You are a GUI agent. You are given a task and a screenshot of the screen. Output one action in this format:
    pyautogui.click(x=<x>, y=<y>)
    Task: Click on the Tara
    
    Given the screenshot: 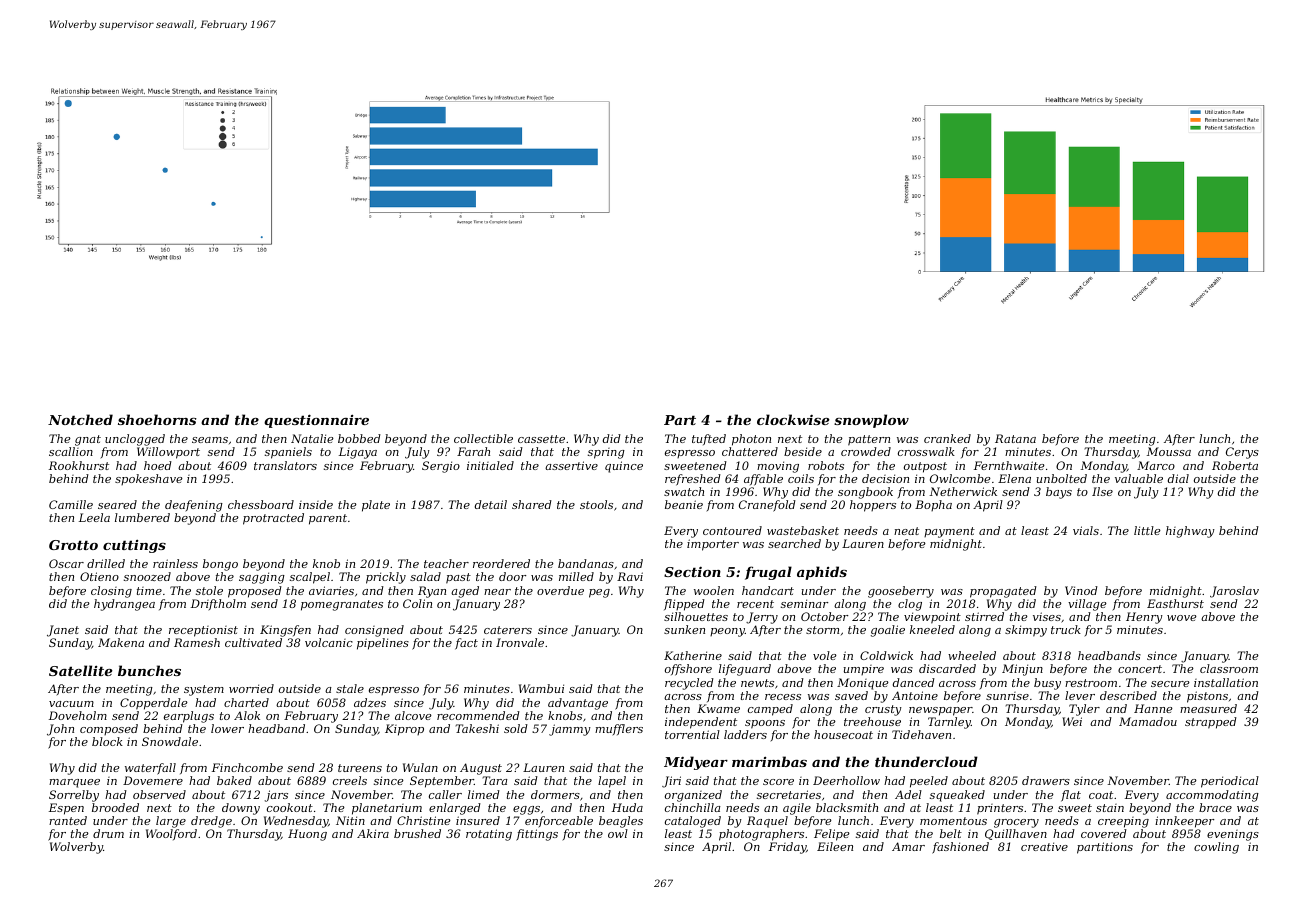 What is the action you would take?
    pyautogui.click(x=495, y=780)
